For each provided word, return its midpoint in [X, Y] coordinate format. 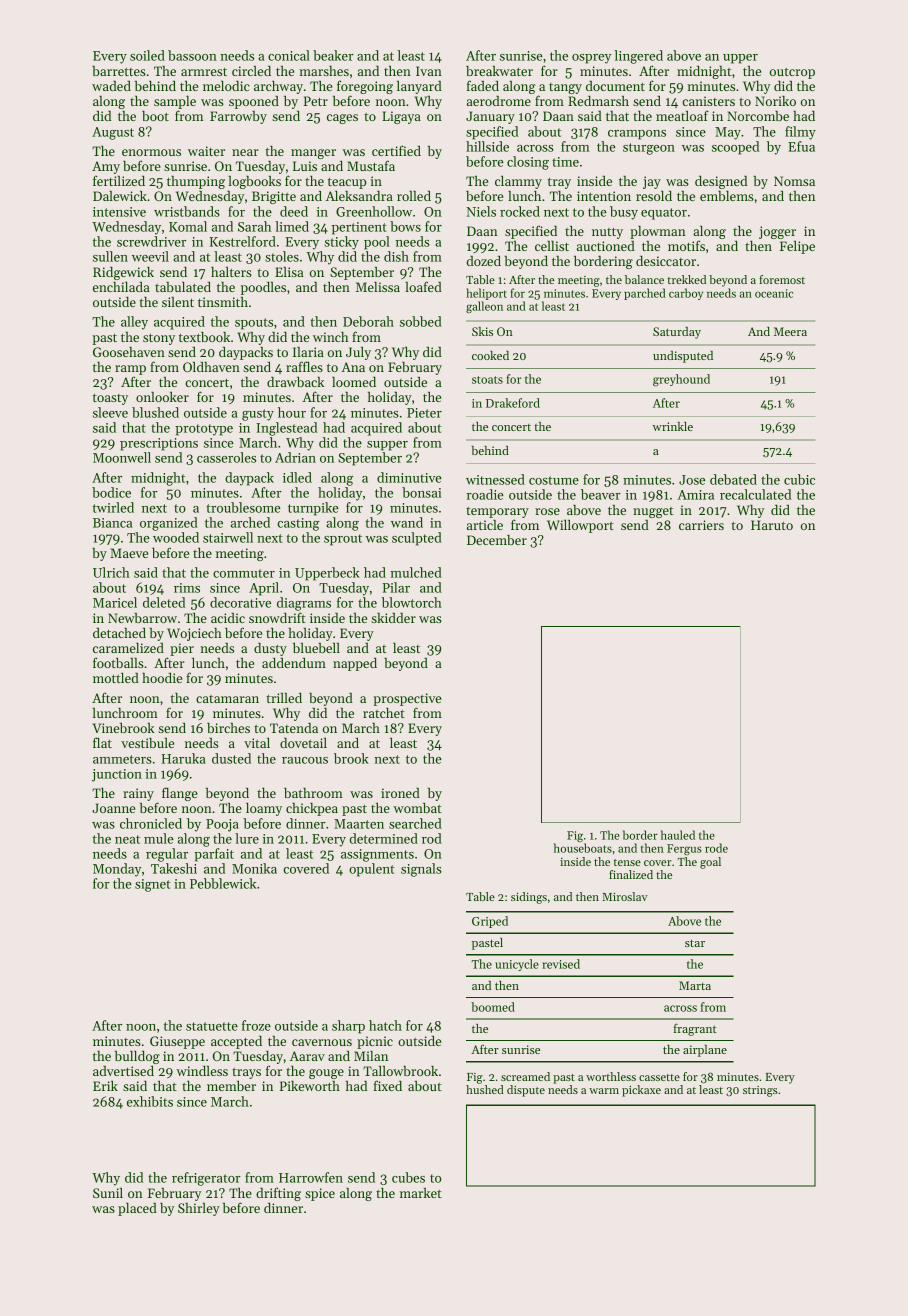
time [565, 162]
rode [716, 848]
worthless [611, 1076]
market [421, 1193]
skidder [393, 618]
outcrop [792, 73]
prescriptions [159, 444]
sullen [110, 256]
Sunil [108, 1193]
